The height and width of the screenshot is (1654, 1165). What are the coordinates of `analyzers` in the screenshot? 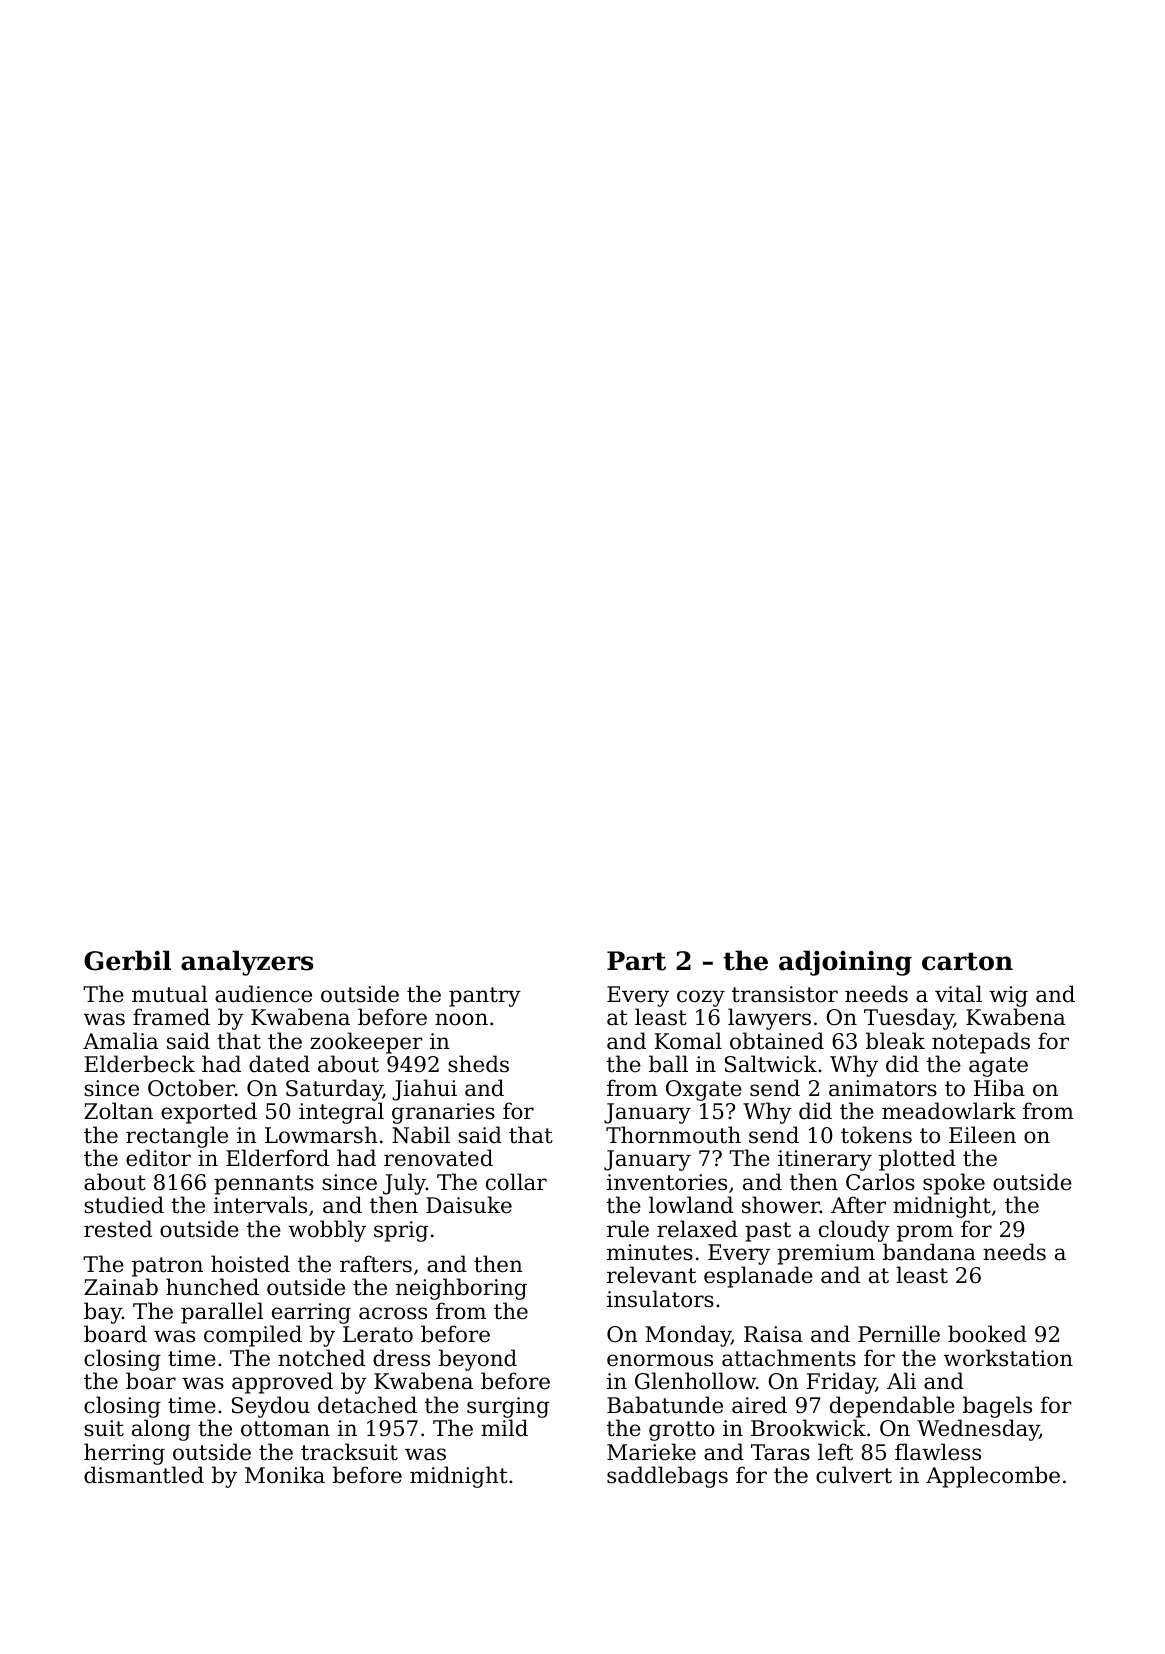 It's located at (247, 963).
